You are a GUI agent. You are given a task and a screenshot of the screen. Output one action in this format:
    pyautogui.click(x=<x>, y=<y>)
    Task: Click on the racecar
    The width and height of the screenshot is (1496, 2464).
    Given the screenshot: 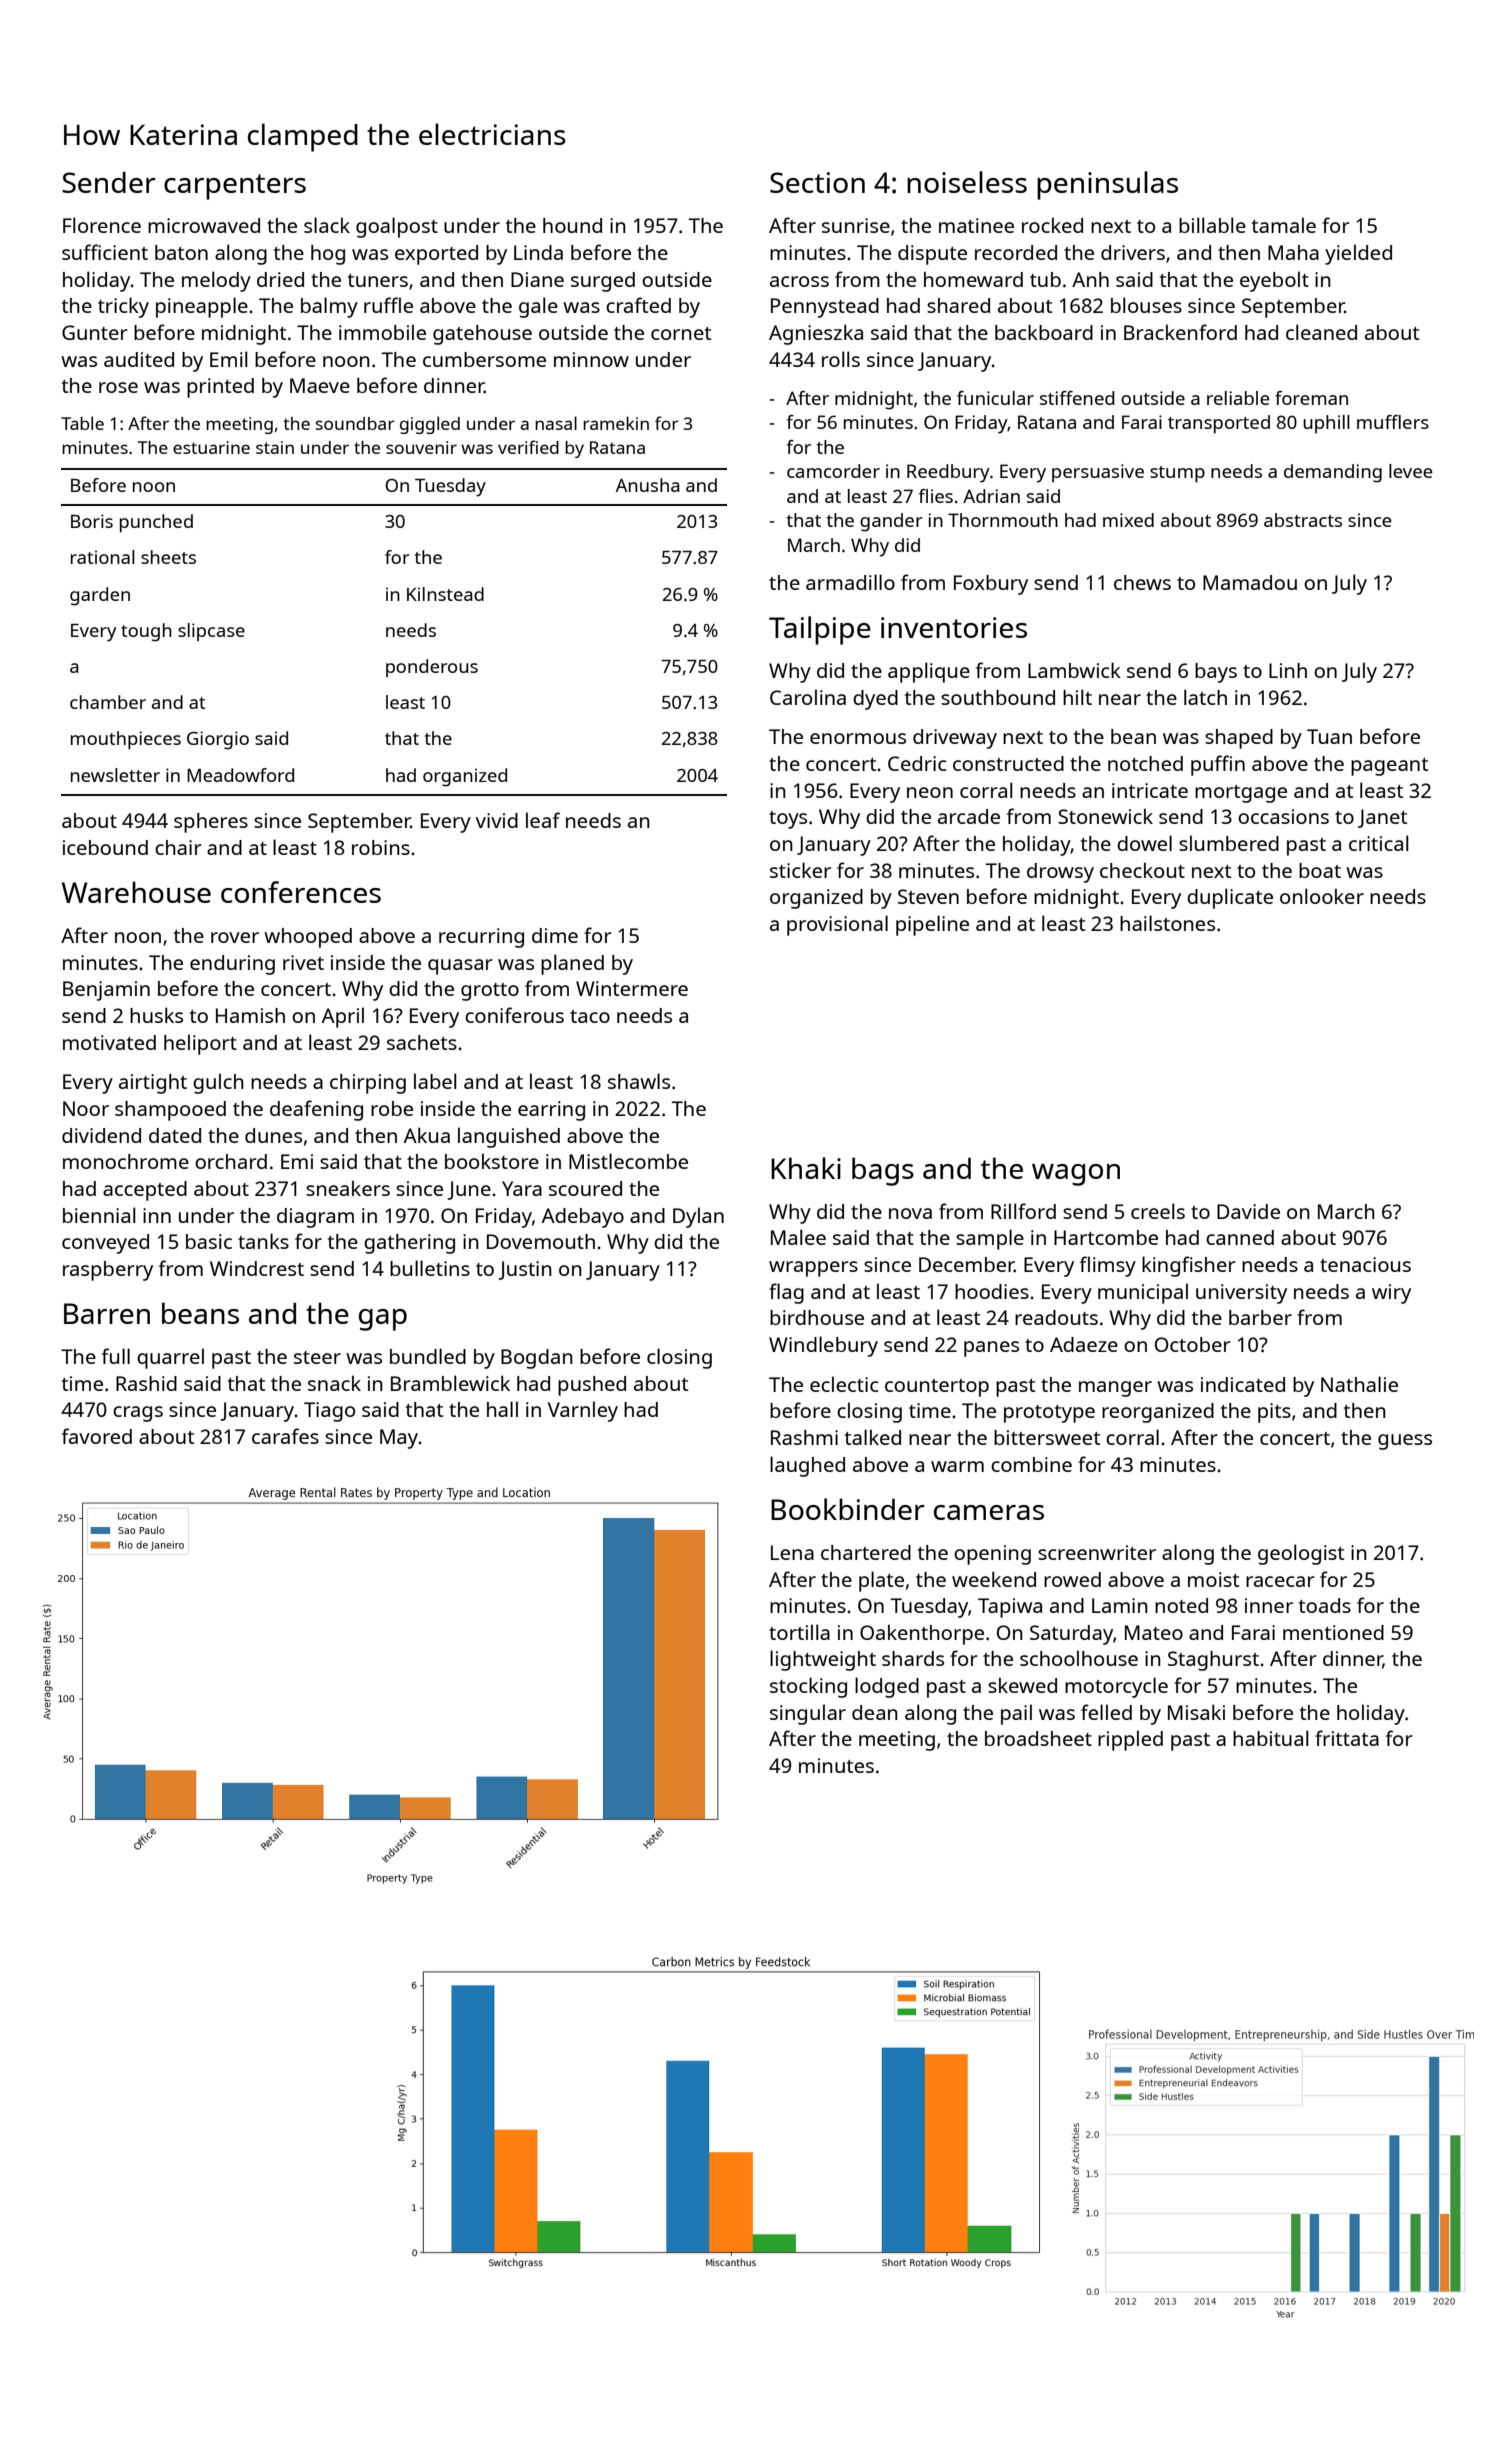 What is the action you would take?
    pyautogui.click(x=1280, y=1581)
